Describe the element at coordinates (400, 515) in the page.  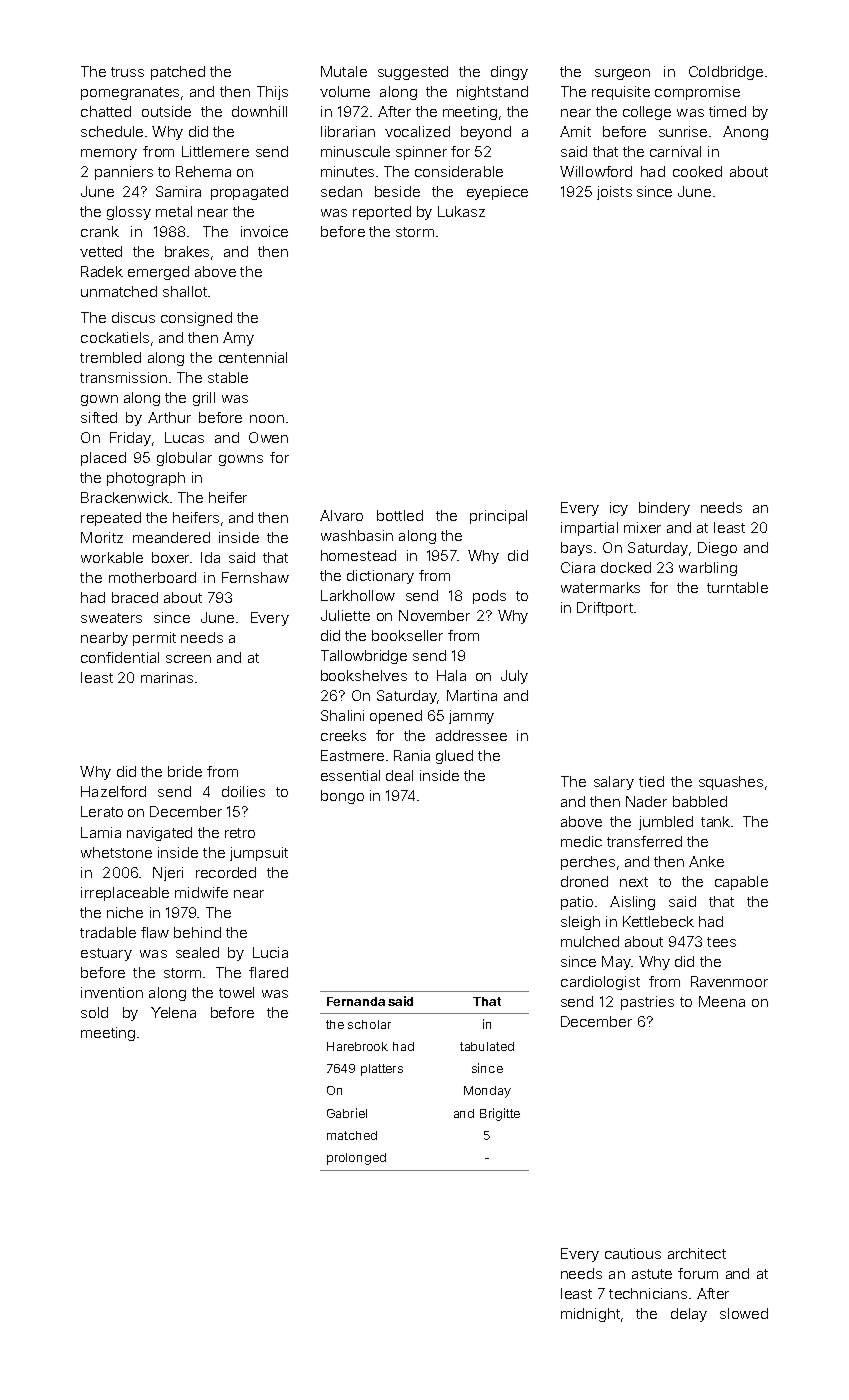
I see `bottled` at that location.
